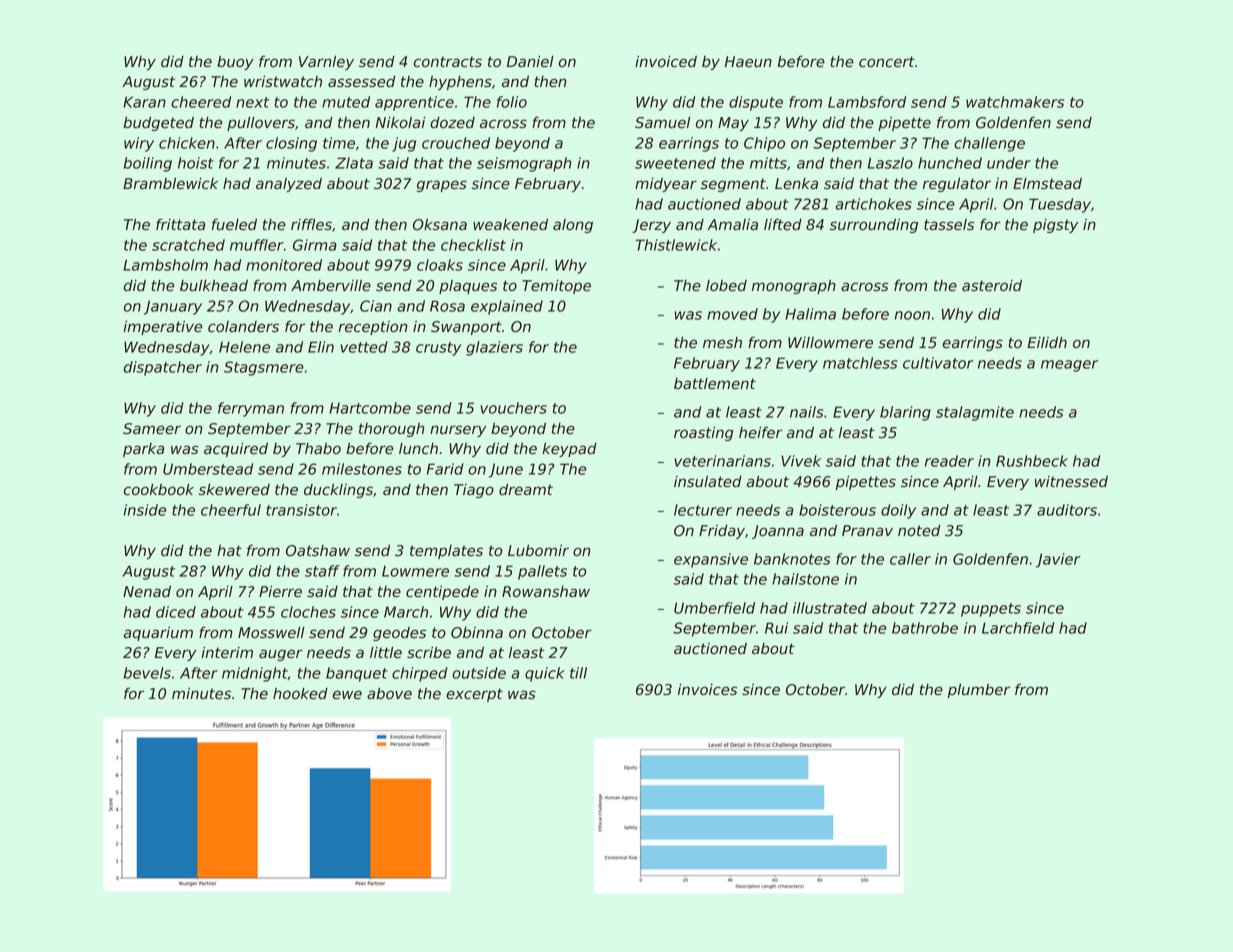 The image size is (1233, 952). I want to click on Karan, so click(144, 102).
